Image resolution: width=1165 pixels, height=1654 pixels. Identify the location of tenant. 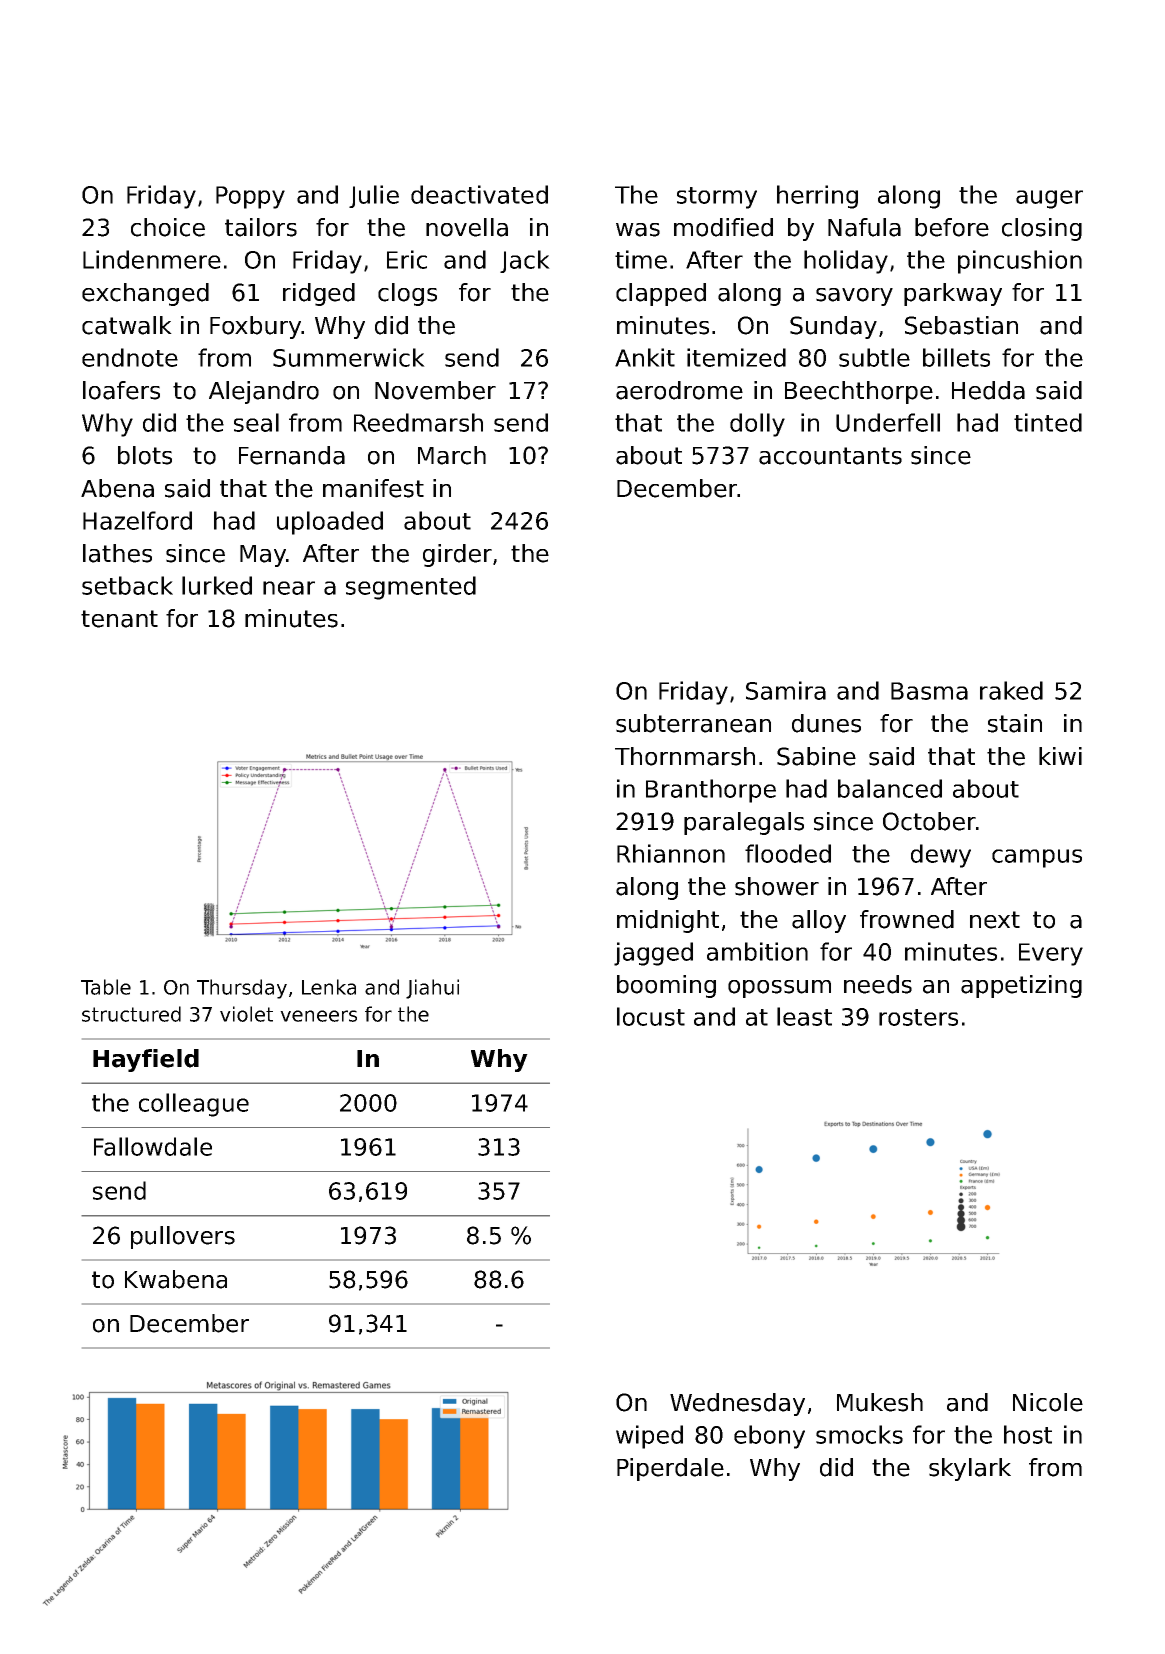
(119, 619).
